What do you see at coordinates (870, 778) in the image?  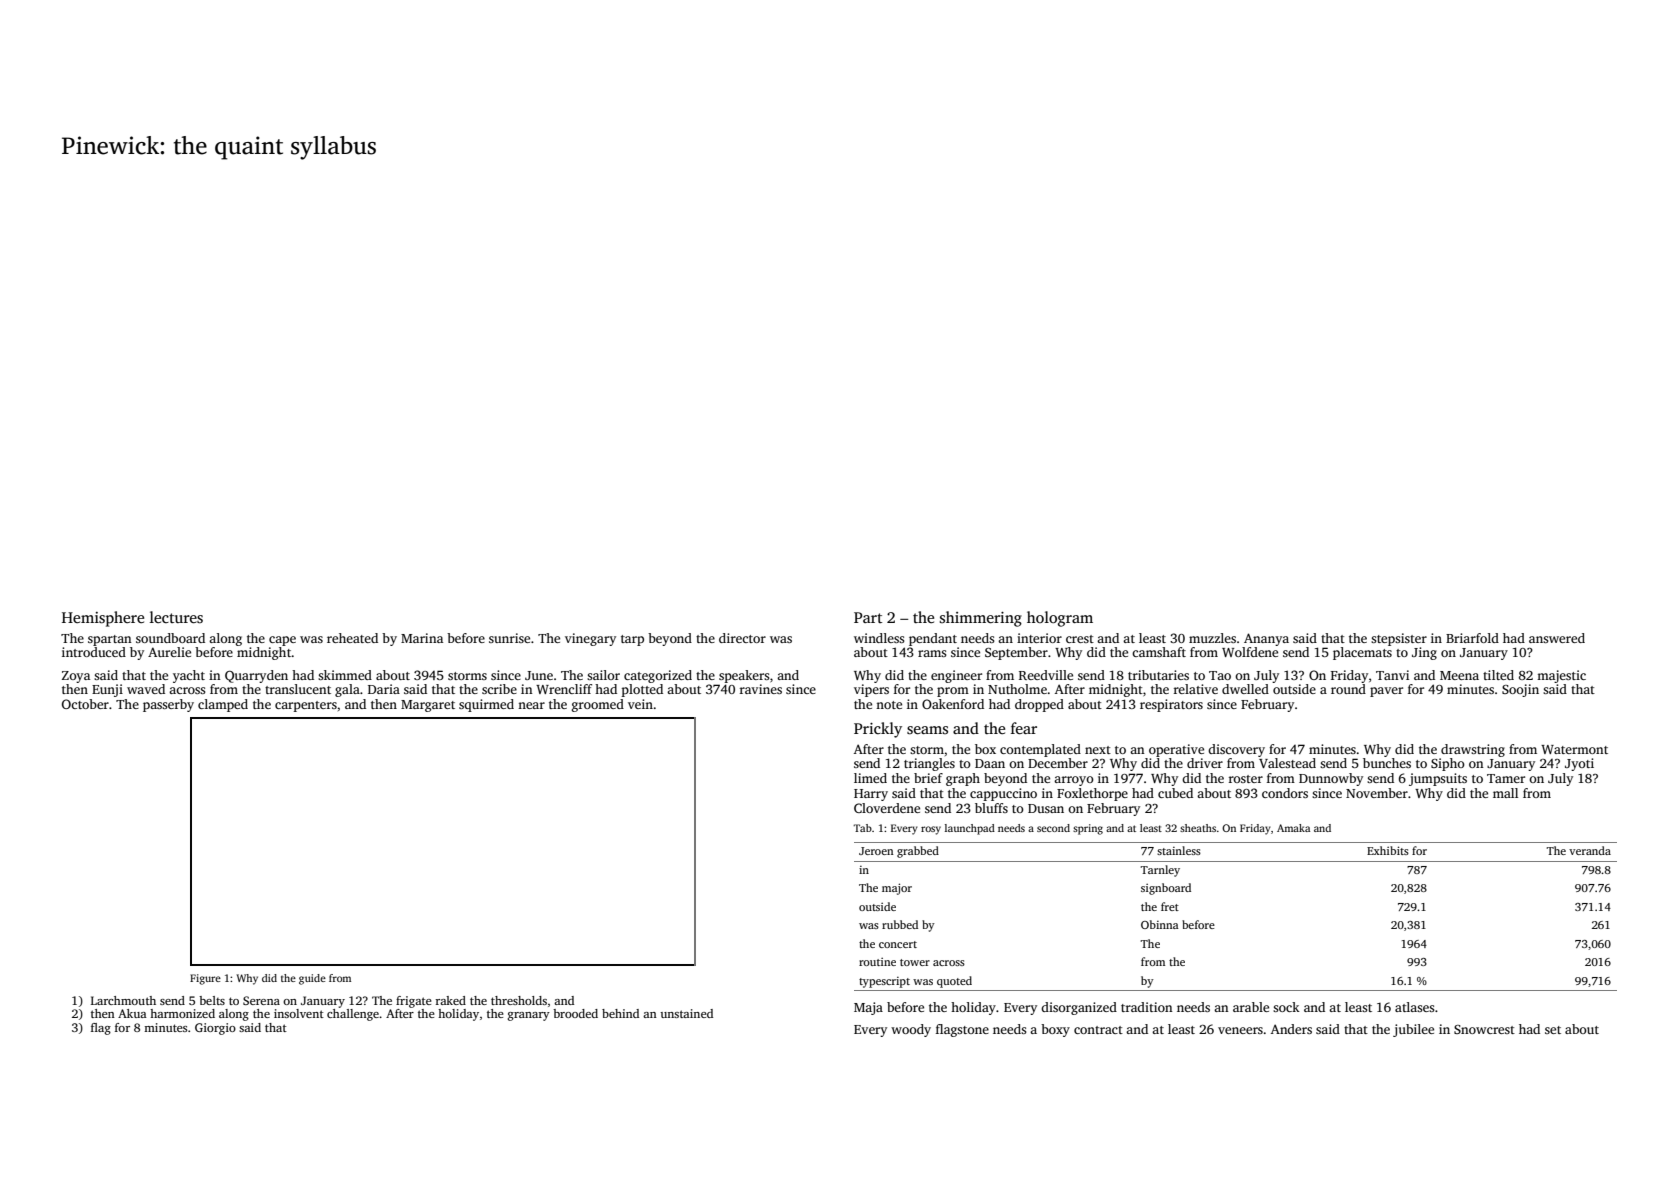 I see `limed` at bounding box center [870, 778].
